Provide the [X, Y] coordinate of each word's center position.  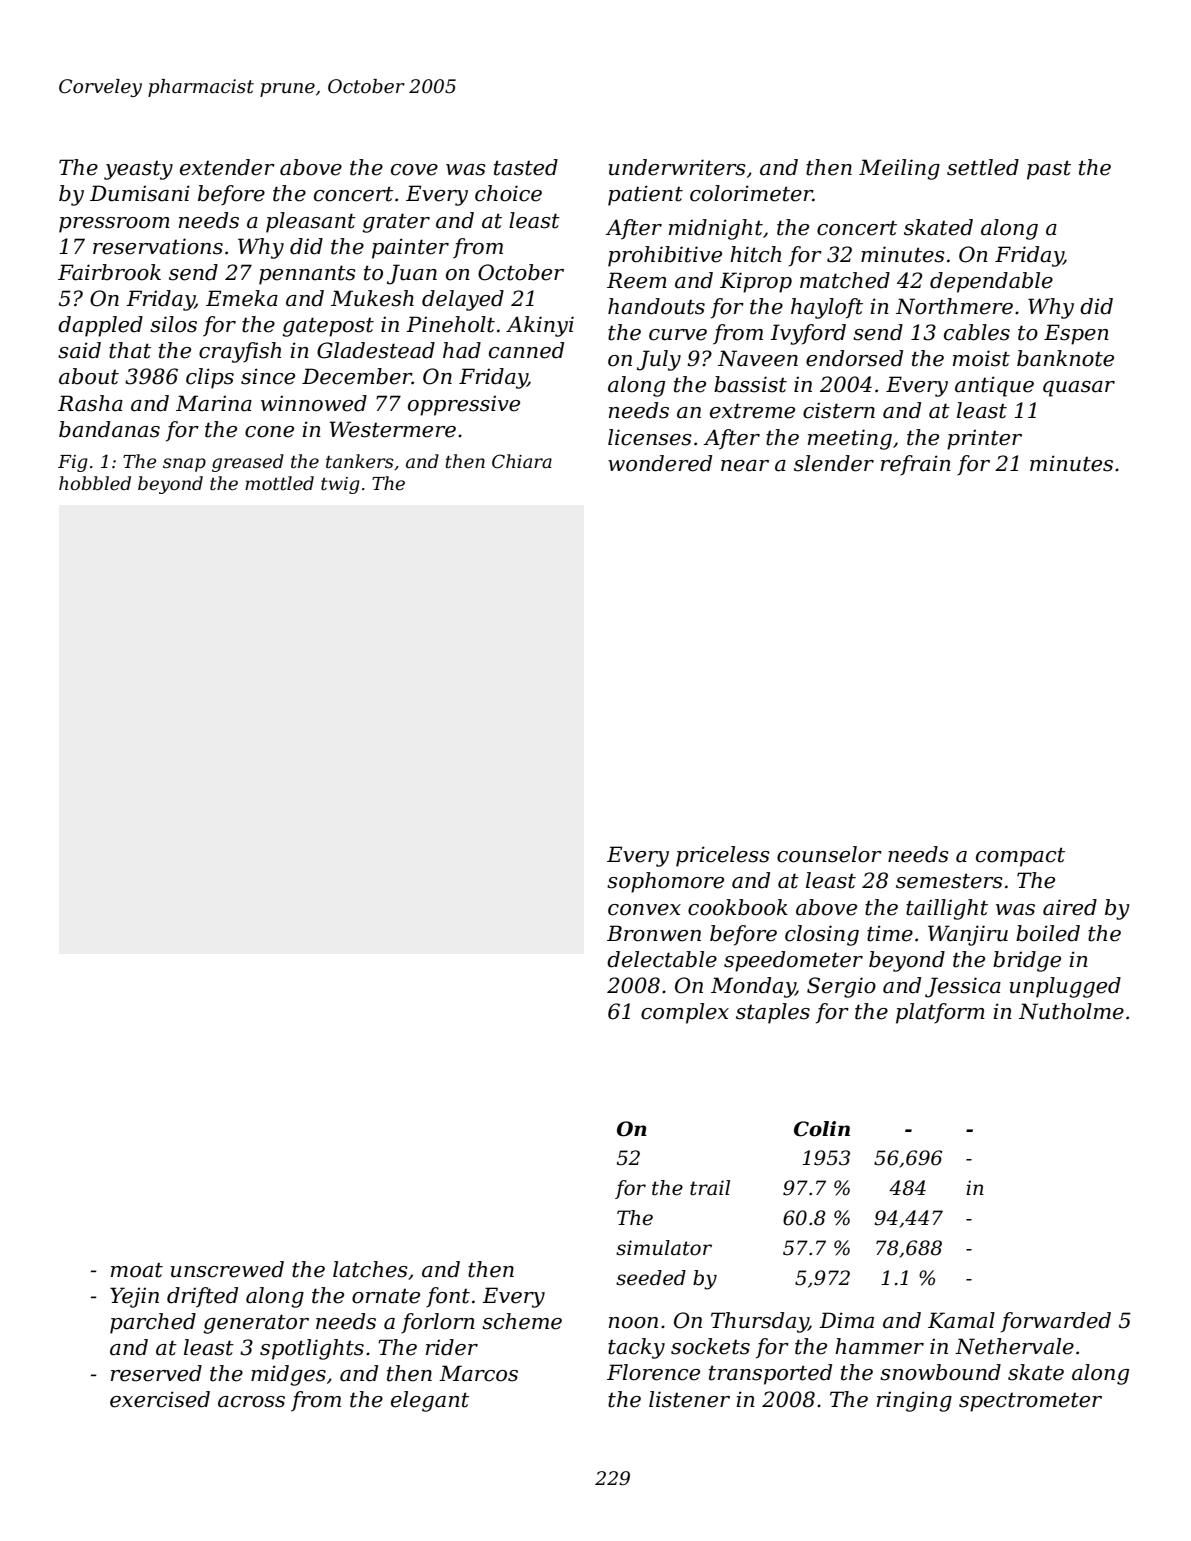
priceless [723, 856]
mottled [279, 483]
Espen [1076, 334]
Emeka [242, 298]
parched [153, 1323]
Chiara [522, 461]
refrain [916, 465]
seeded [651, 1278]
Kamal [961, 1320]
